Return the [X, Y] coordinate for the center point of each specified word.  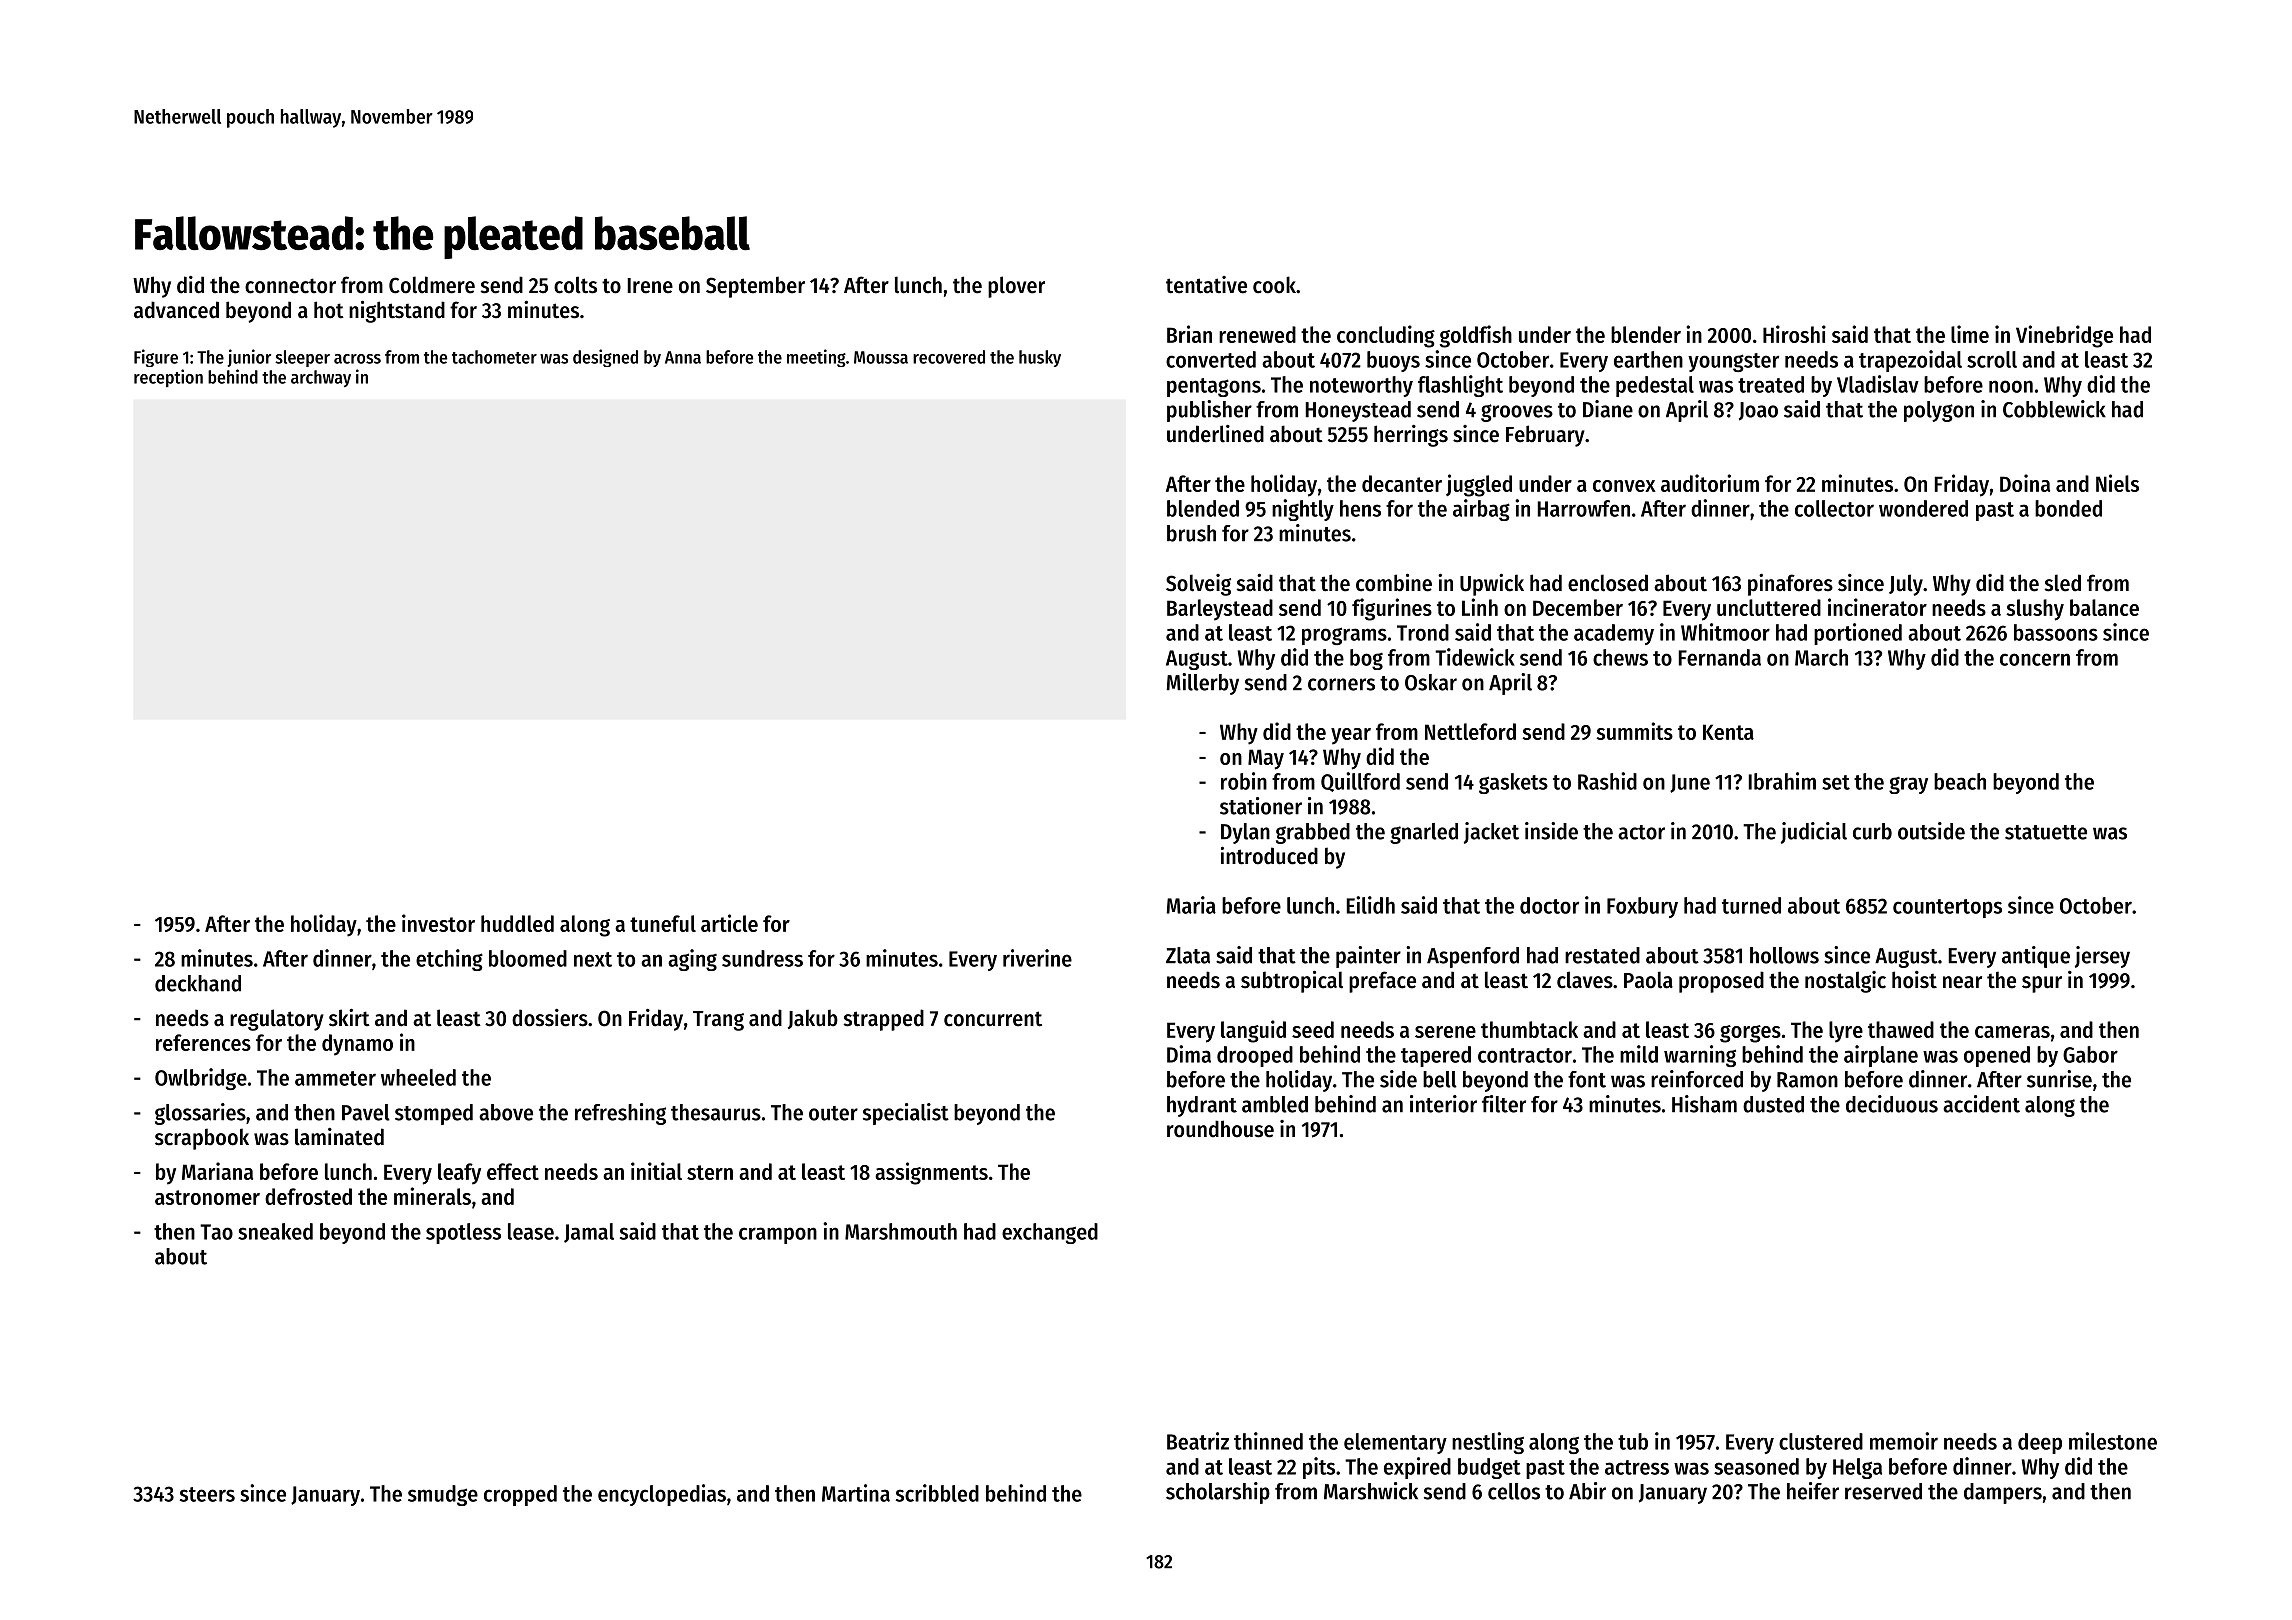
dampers [2003, 1493]
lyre [1846, 1032]
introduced [1269, 856]
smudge [443, 1495]
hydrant [1202, 1106]
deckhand [198, 983]
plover [1016, 287]
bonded [2068, 508]
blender [1646, 334]
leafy [459, 1174]
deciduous [1892, 1104]
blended [1203, 508]
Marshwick [1371, 1491]
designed [605, 358]
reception [168, 378]
